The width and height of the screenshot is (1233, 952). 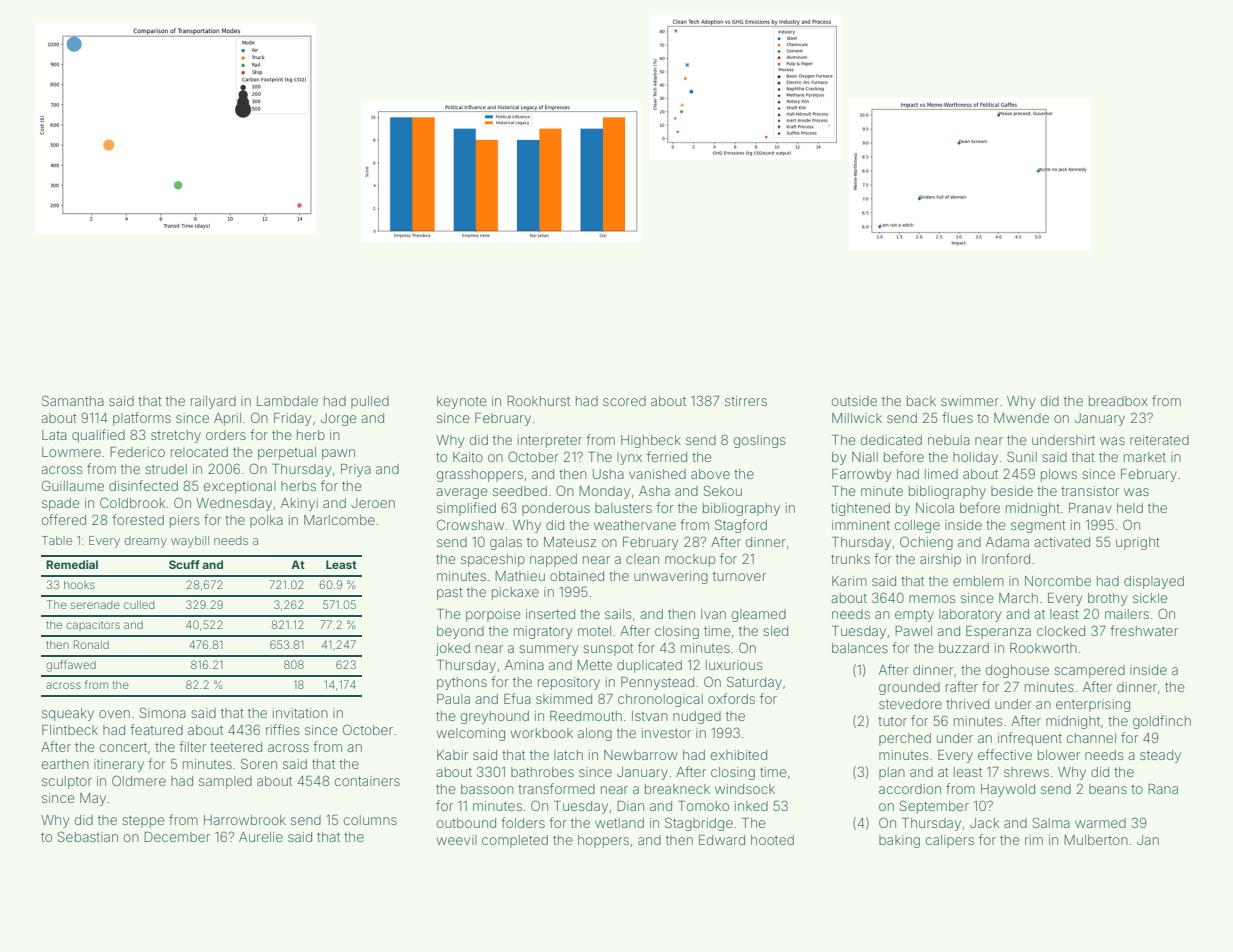 I want to click on Newbarrow, so click(x=641, y=755).
